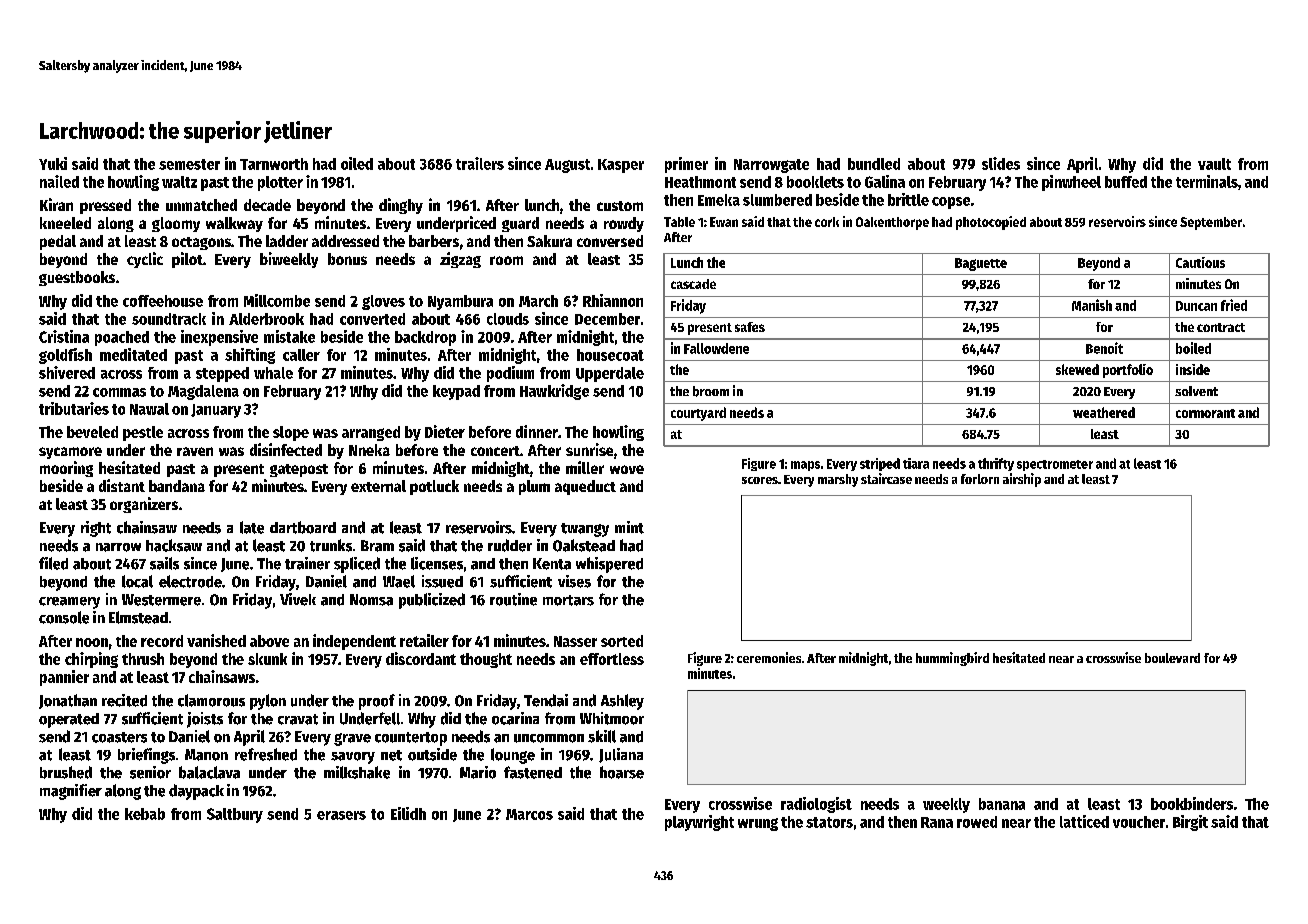 This screenshot has width=1308, height=924. I want to click on clouds, so click(508, 319).
